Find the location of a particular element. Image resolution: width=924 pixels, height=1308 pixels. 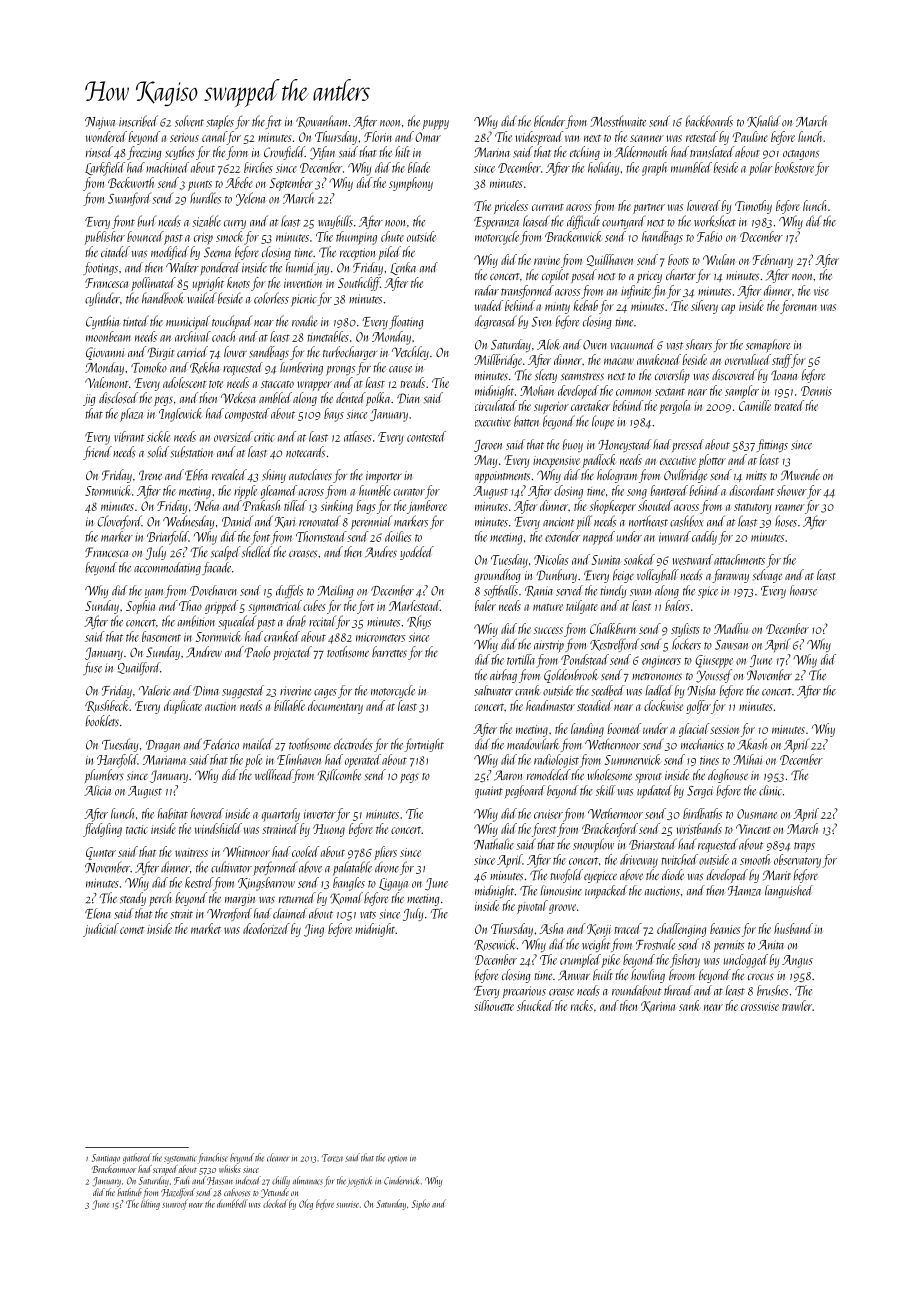

duffels is located at coordinates (289, 591).
